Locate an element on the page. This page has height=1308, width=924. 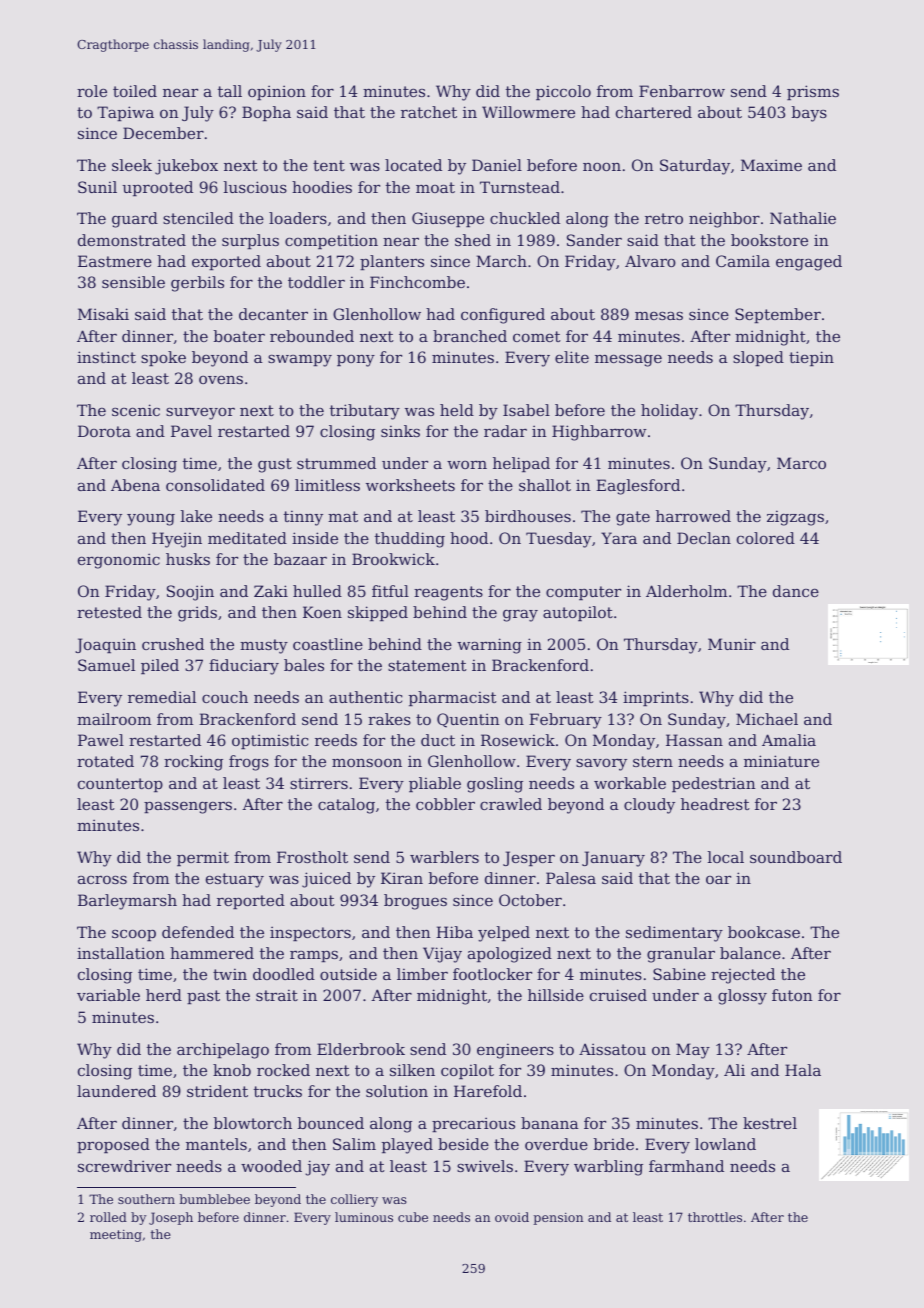
Eaglesford is located at coordinates (638, 487).
